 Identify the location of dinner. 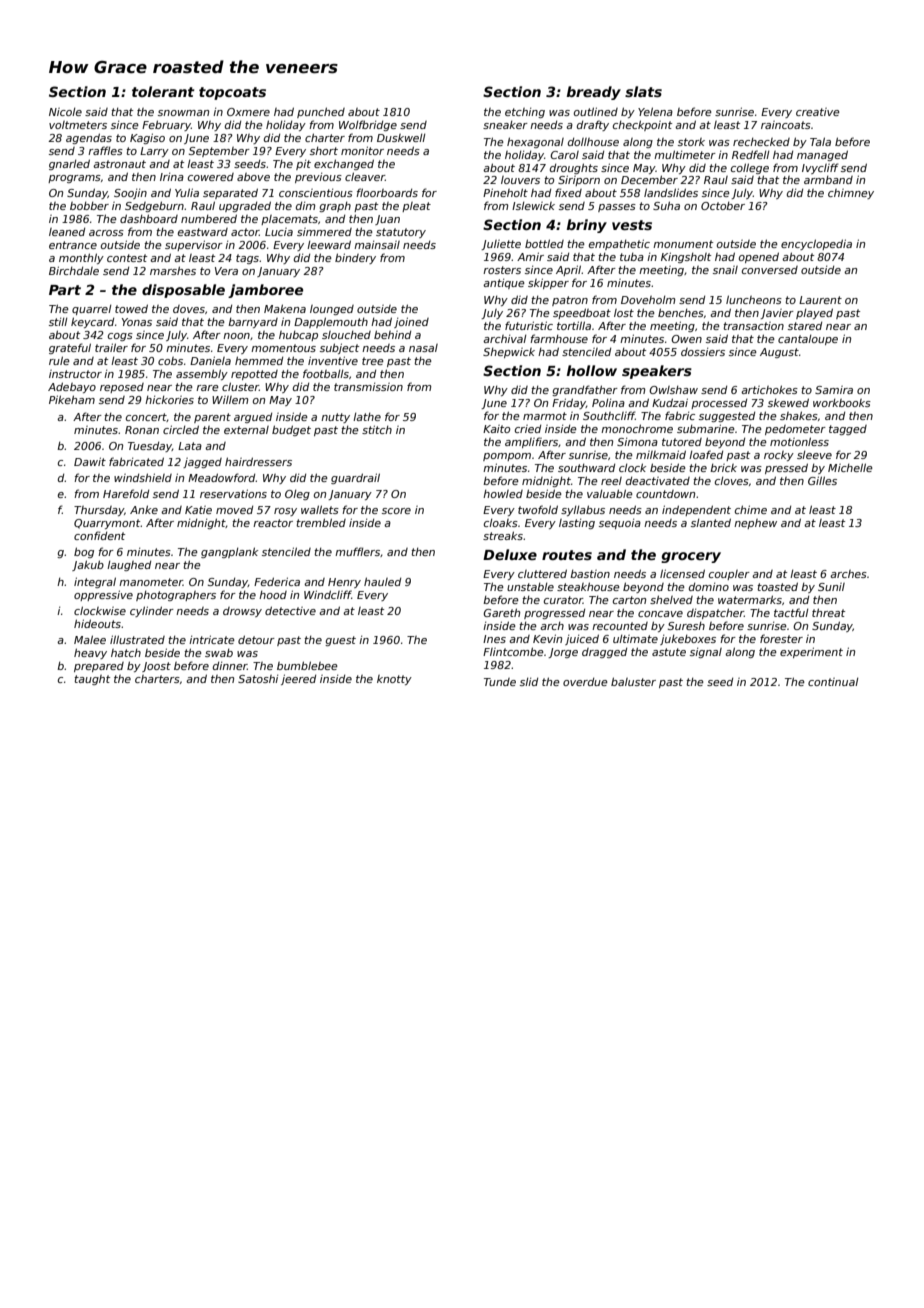
(230, 666).
